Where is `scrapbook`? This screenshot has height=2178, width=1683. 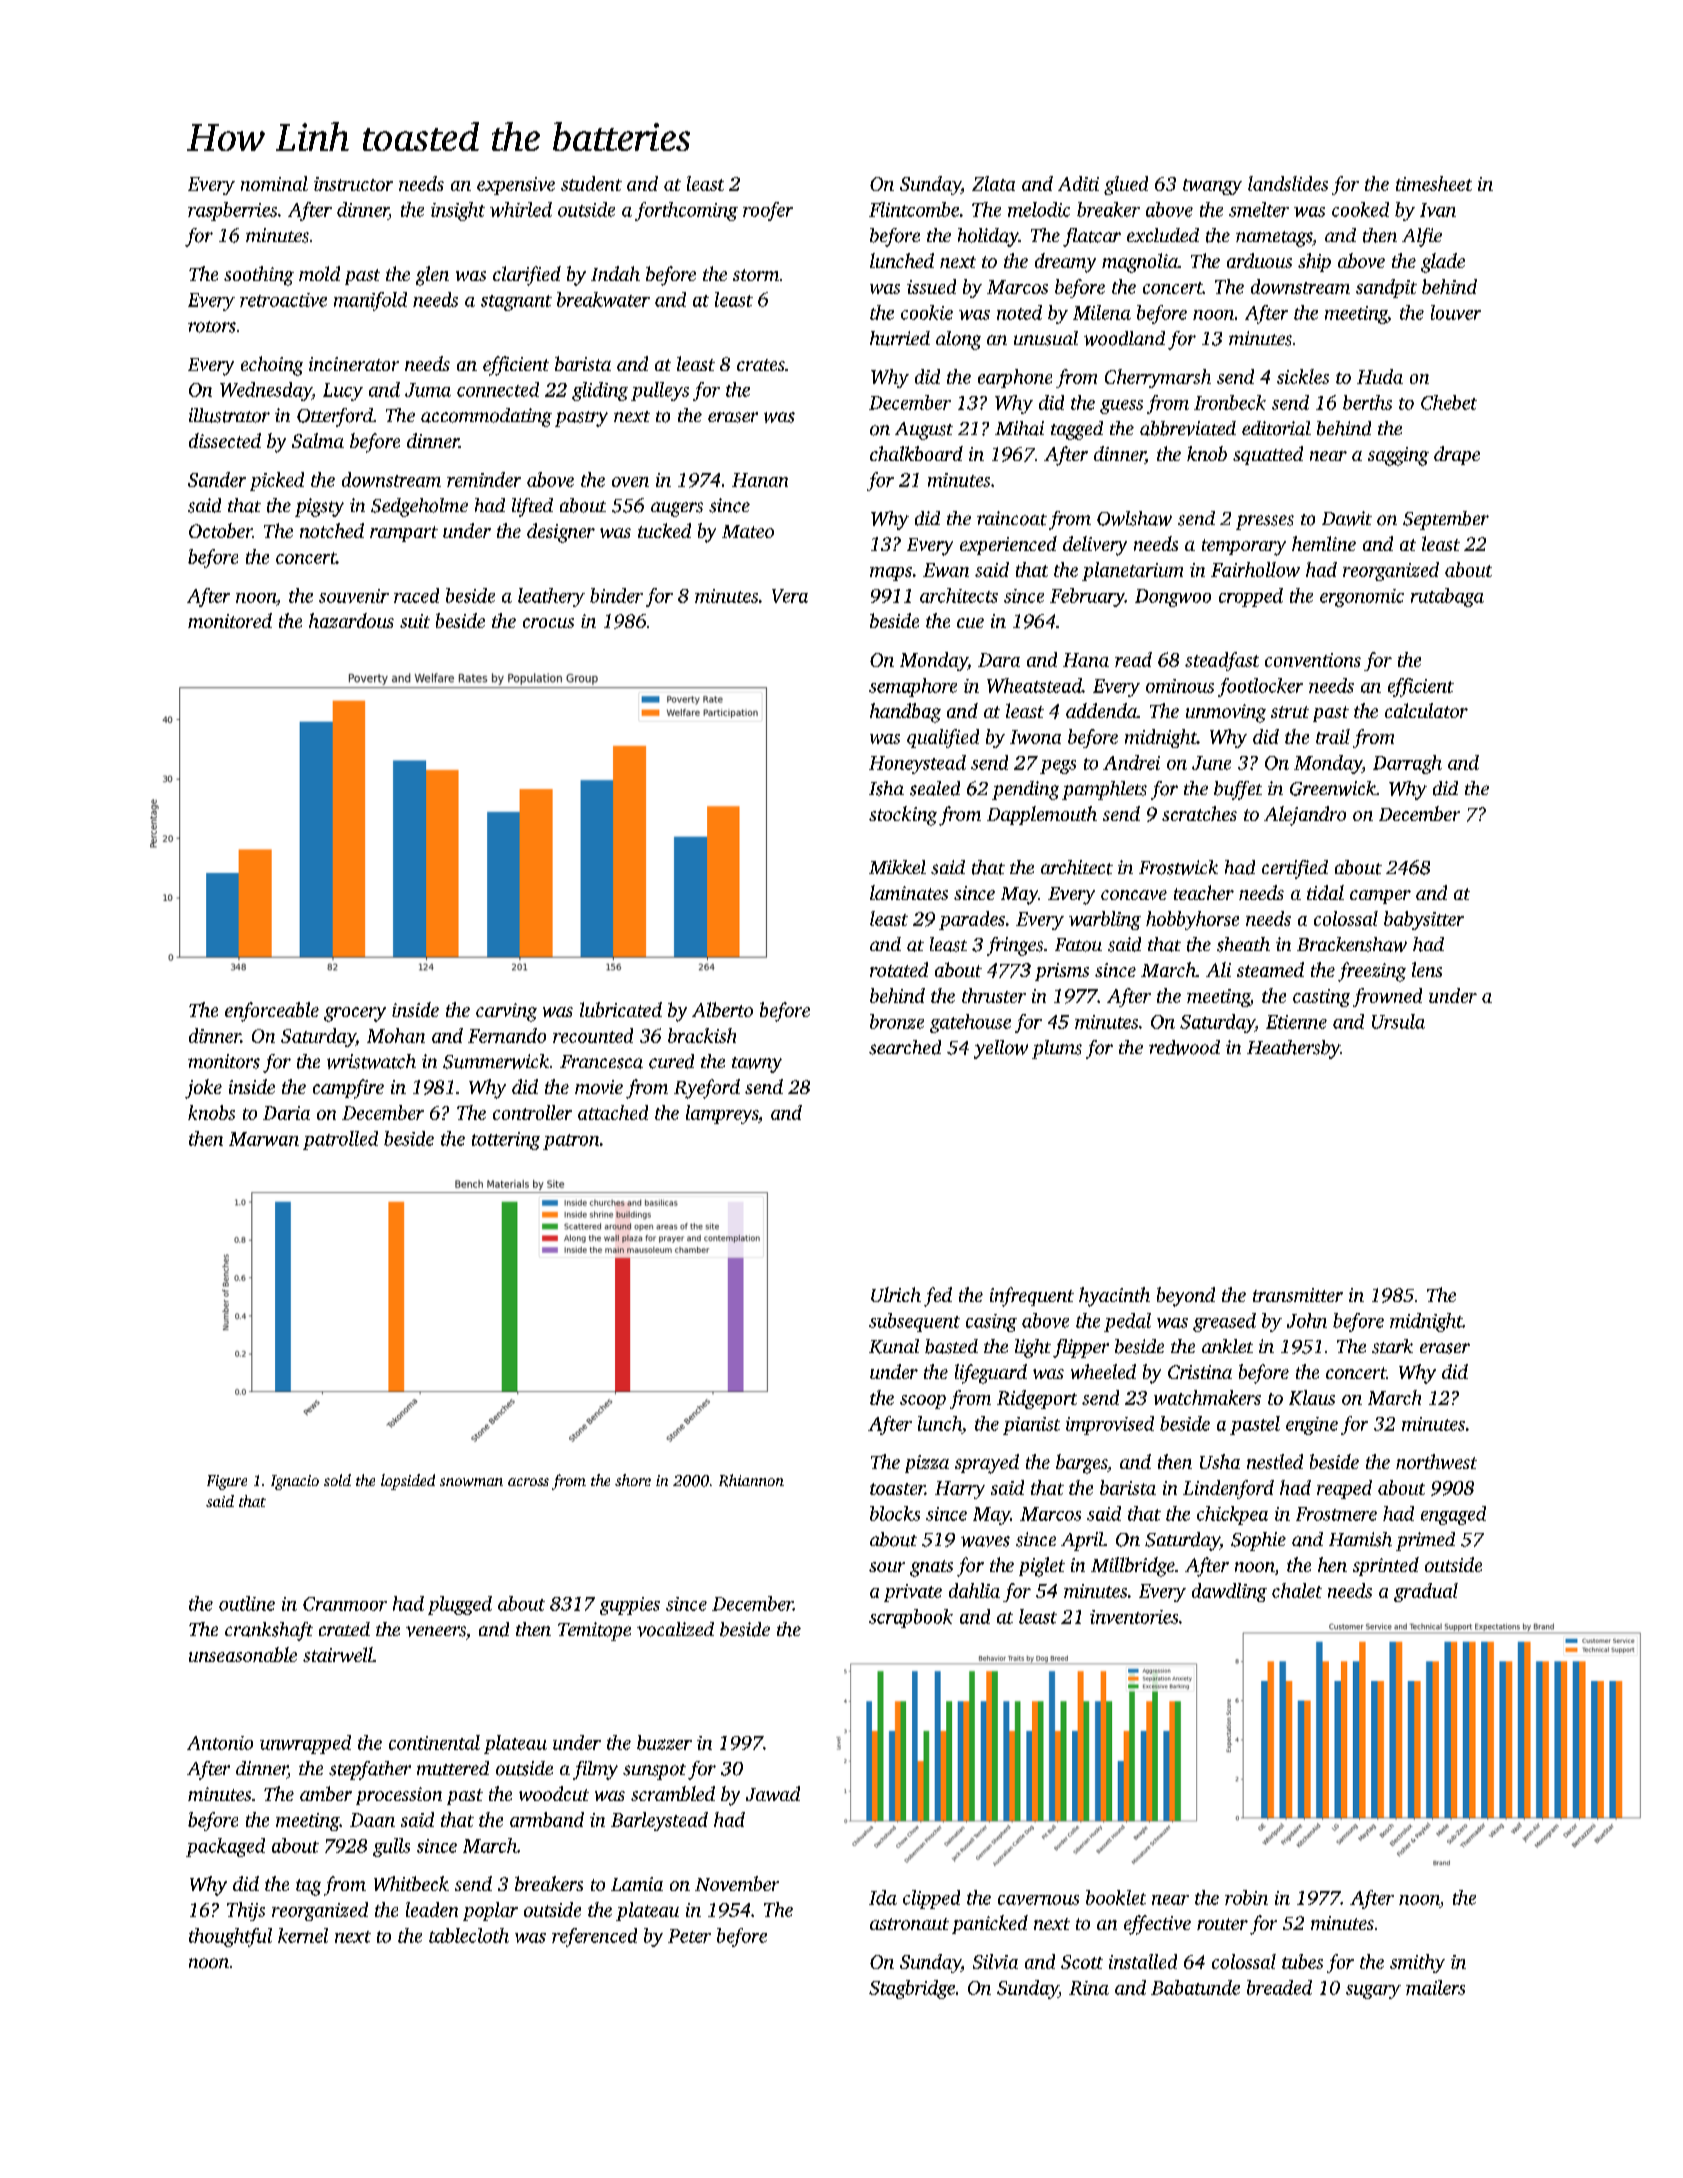
scrapbook is located at coordinates (911, 1618).
